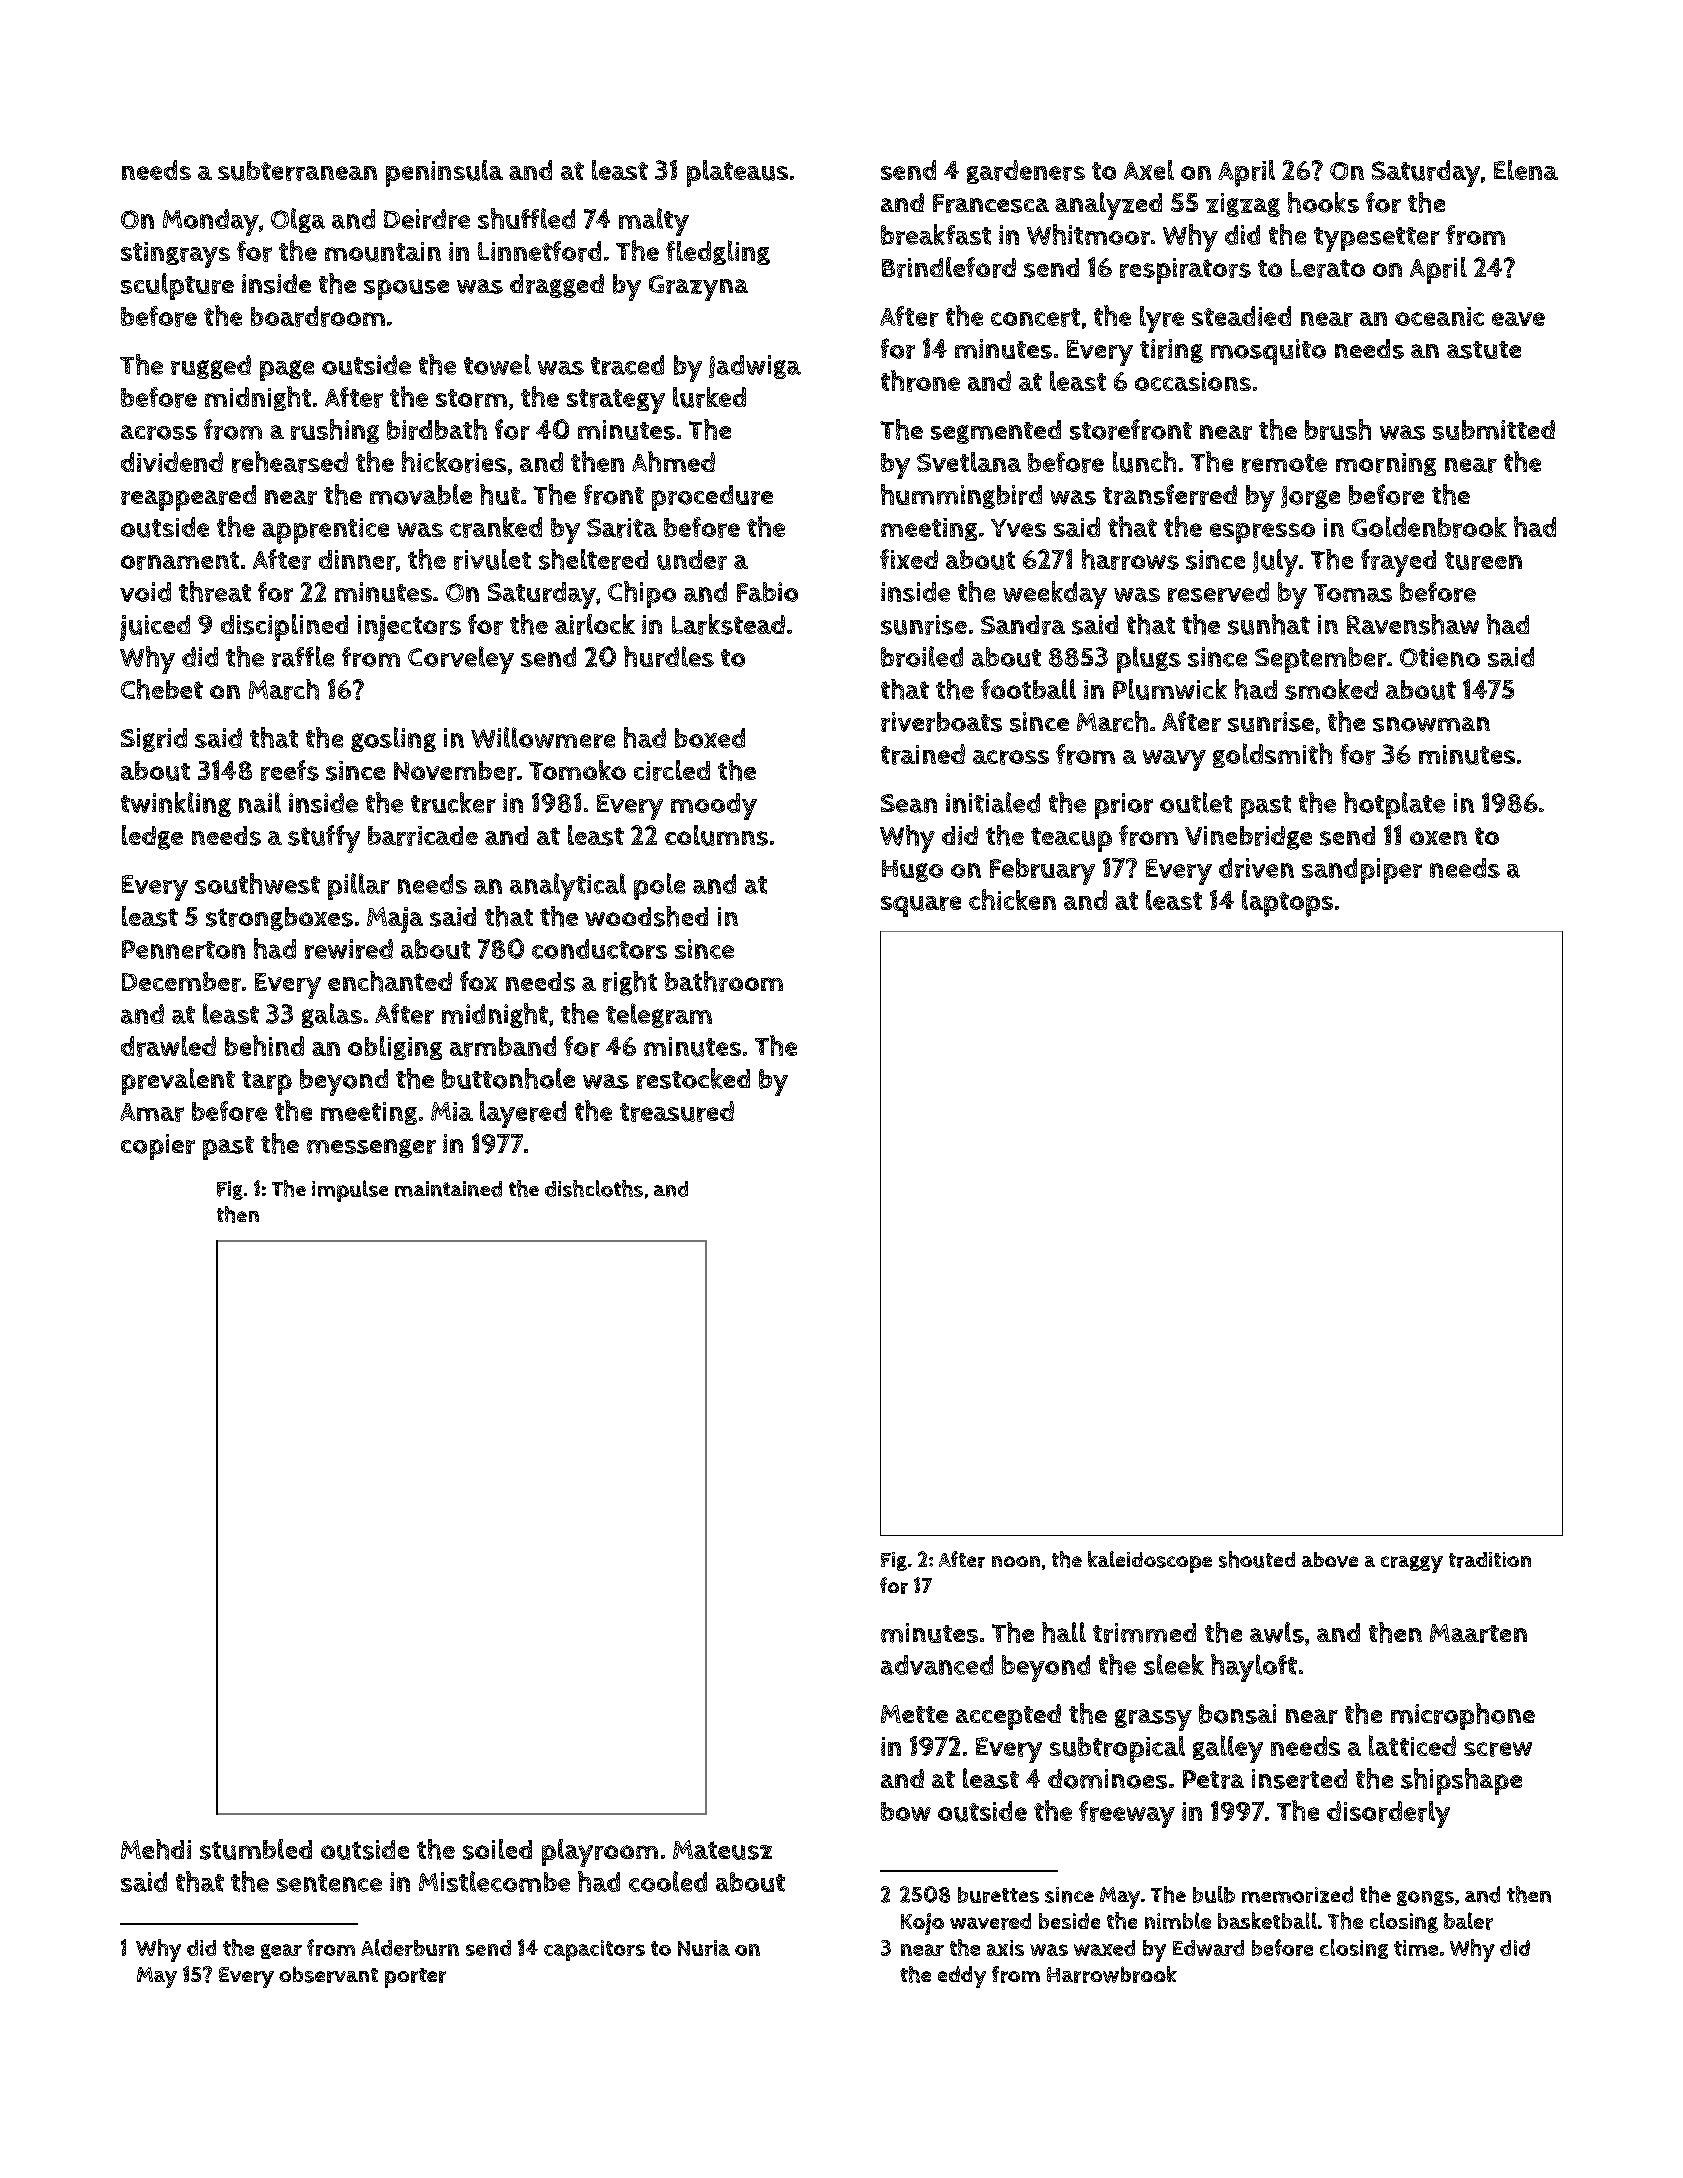  Describe the element at coordinates (1149, 170) in the image. I see `Axel` at that location.
